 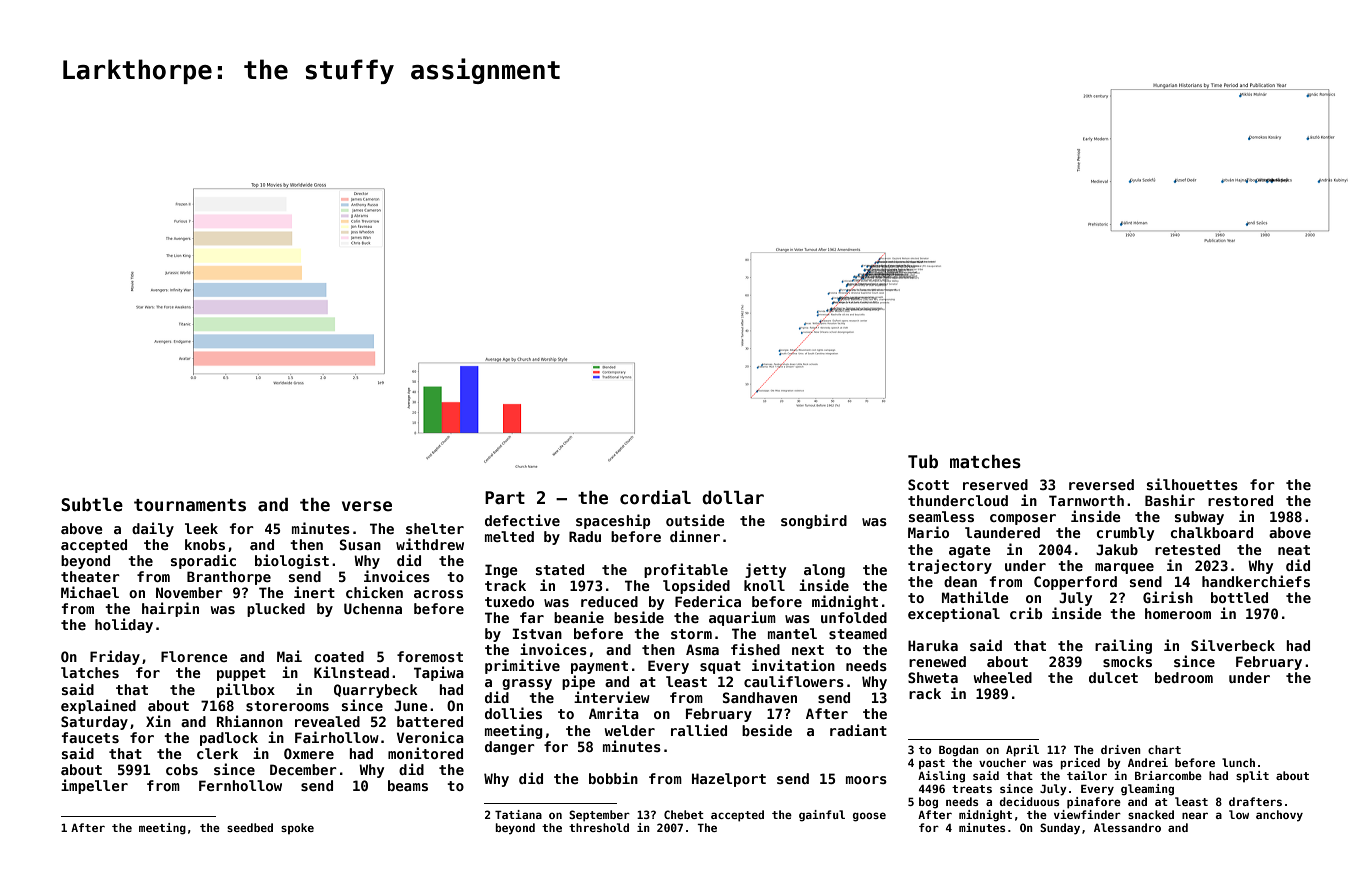 What do you see at coordinates (92, 505) in the image?
I see `Subtle` at bounding box center [92, 505].
